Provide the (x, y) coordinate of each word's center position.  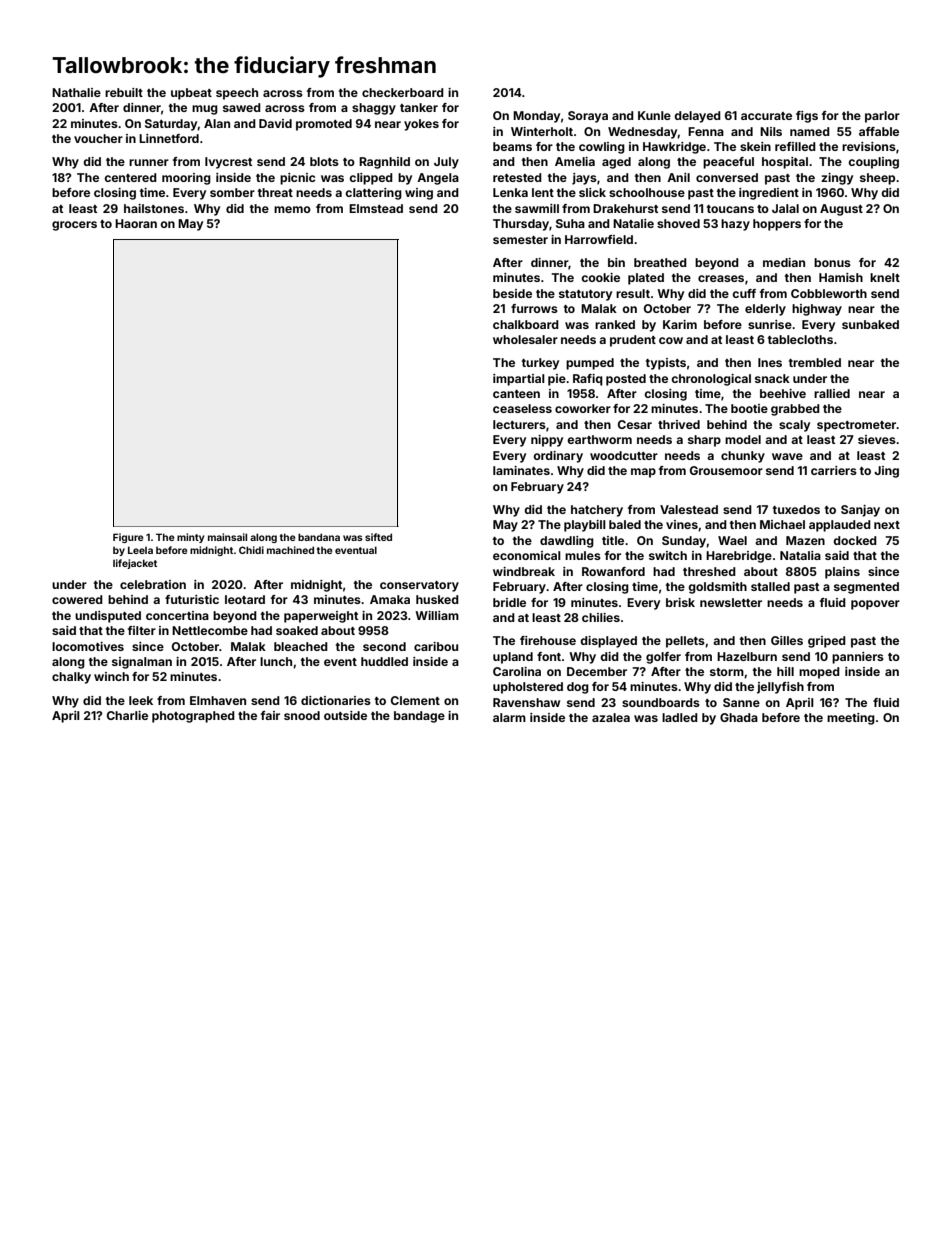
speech (237, 94)
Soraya (588, 117)
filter (142, 630)
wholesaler (525, 339)
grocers (74, 226)
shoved (678, 223)
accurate (766, 116)
